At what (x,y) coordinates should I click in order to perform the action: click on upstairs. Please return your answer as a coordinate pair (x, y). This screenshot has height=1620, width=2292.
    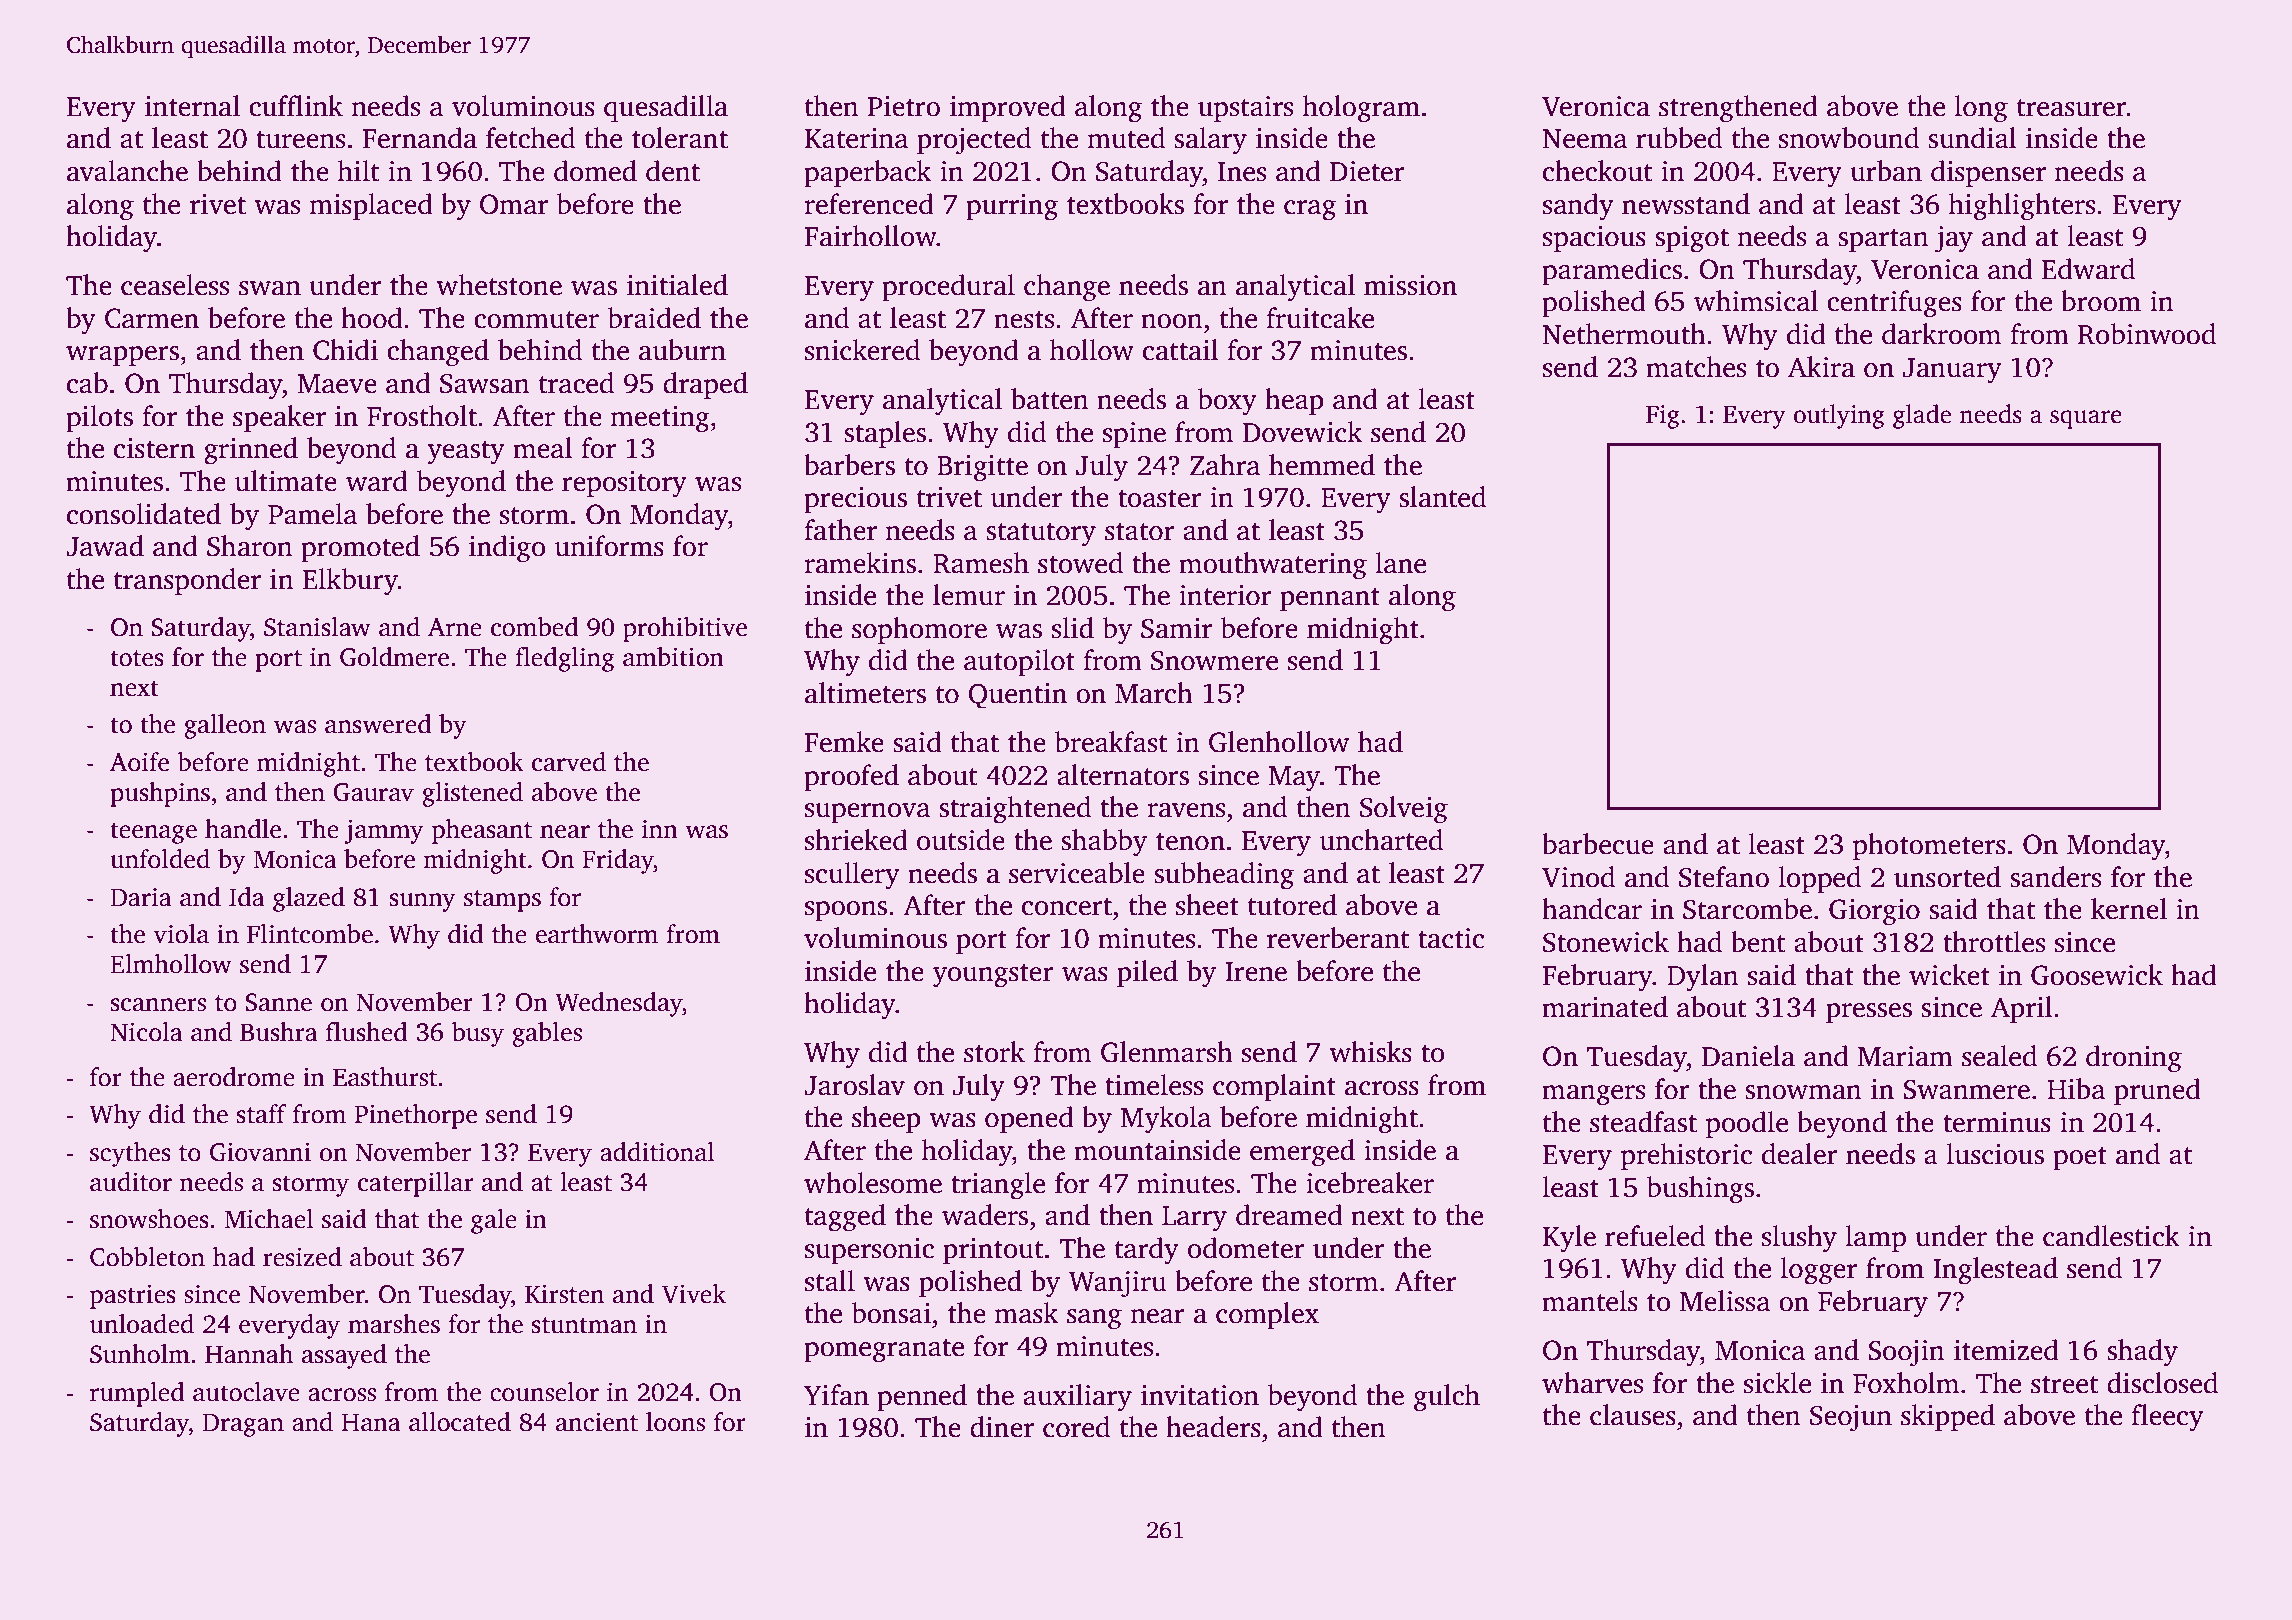
    Looking at the image, I should click on (1245, 109).
